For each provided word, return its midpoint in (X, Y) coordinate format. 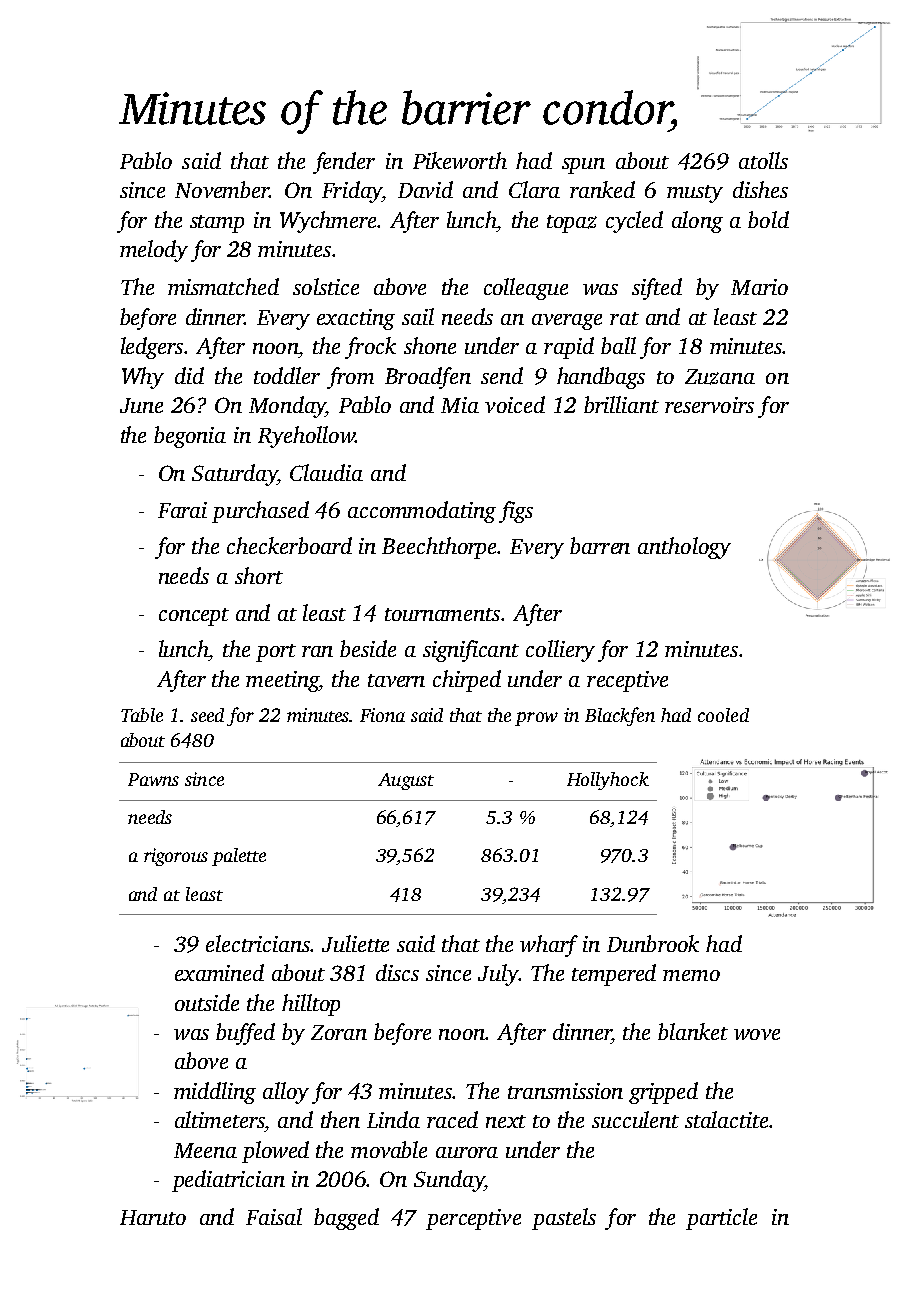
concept (194, 617)
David (425, 189)
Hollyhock (608, 781)
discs (397, 972)
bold (768, 219)
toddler (287, 375)
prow (536, 719)
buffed (245, 1034)
